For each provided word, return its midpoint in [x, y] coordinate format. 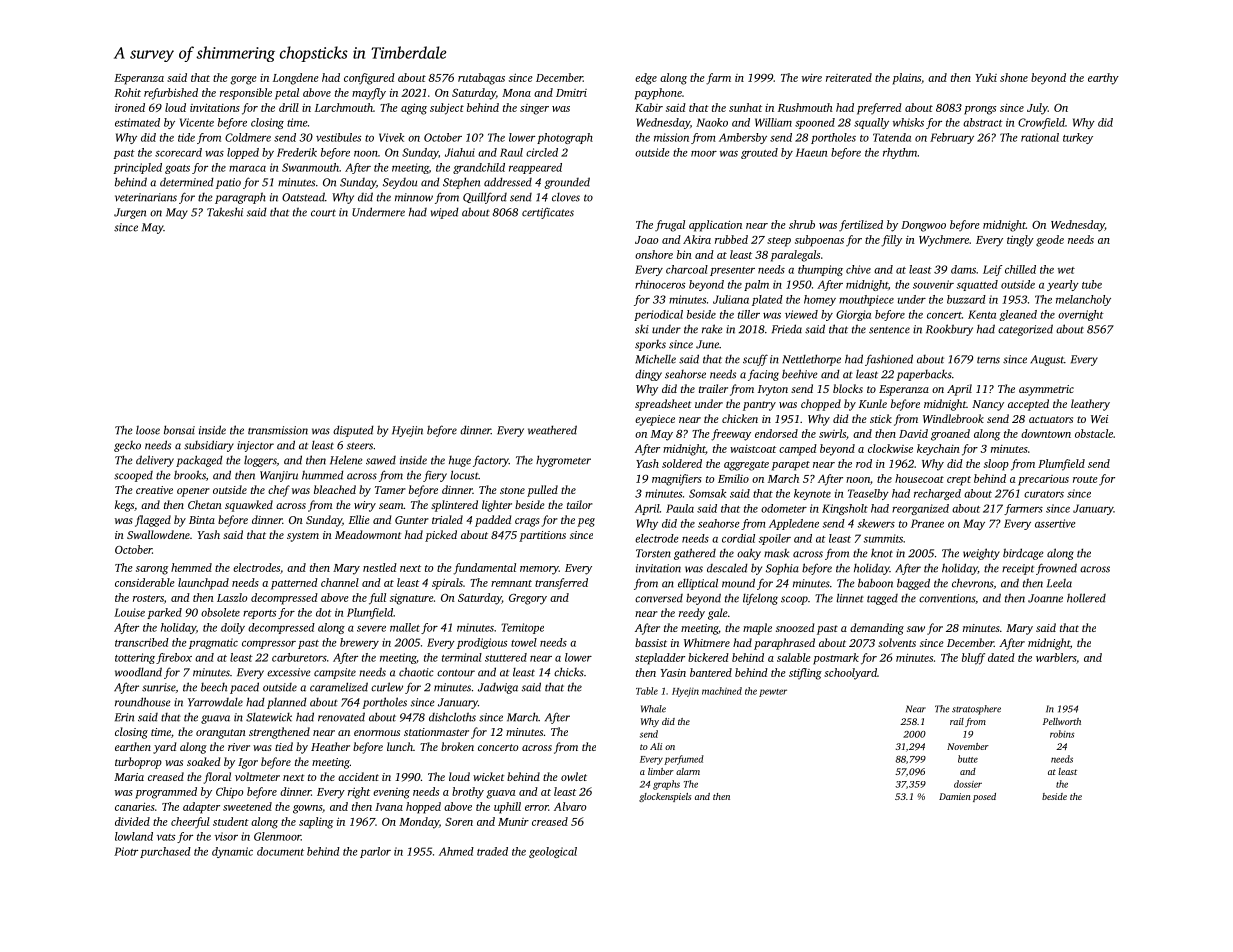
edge [646, 79]
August [1047, 360]
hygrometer [563, 461]
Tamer [390, 490]
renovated [341, 717]
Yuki [986, 77]
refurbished [171, 94]
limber [661, 771]
